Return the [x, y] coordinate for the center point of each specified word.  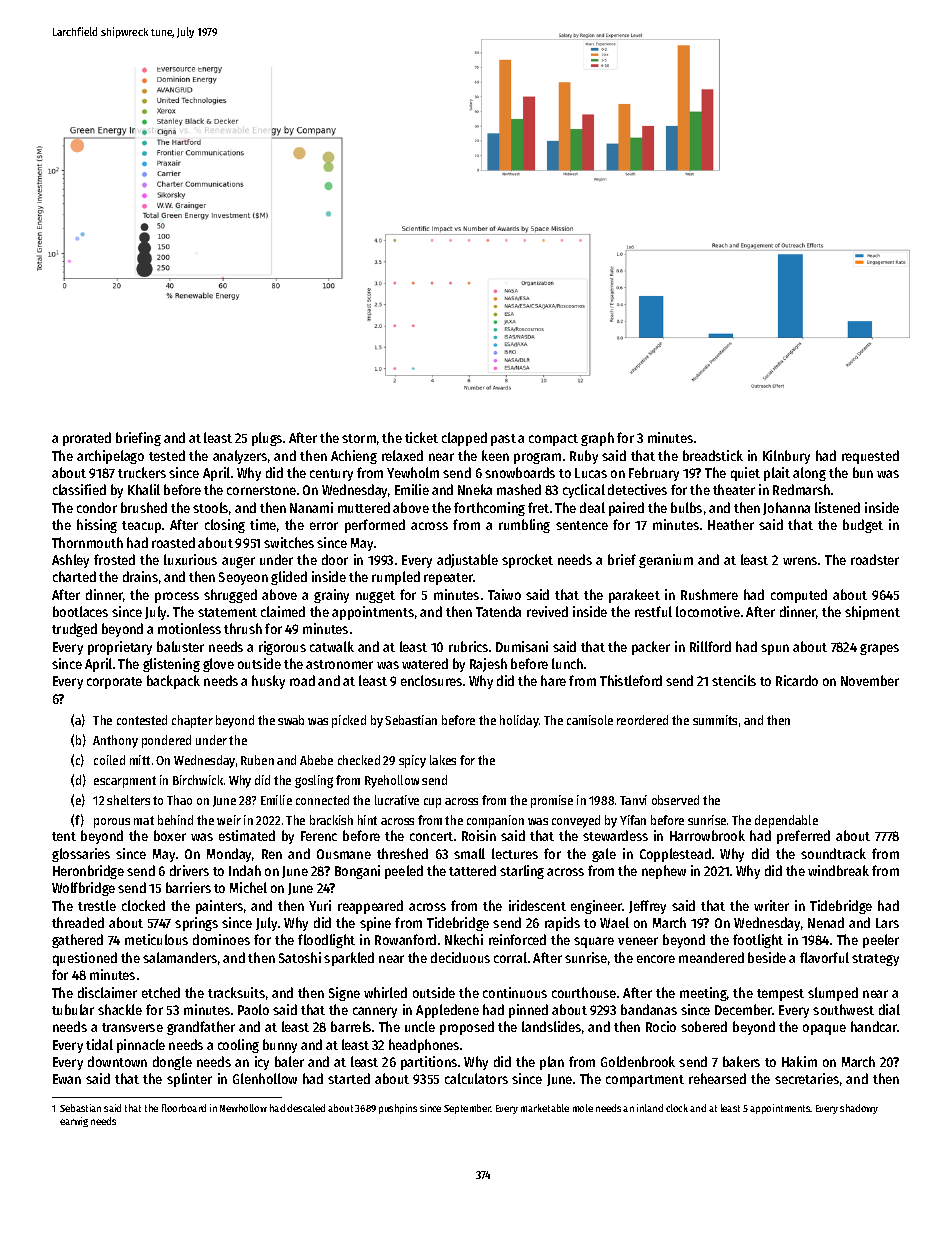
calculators [476, 1078]
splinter [189, 1080]
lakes [443, 760]
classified [79, 489]
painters [219, 907]
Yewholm [413, 472]
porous [112, 823]
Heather [731, 524]
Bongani [357, 872]
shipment [872, 613]
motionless [189, 628]
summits [715, 720]
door [335, 559]
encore [656, 959]
